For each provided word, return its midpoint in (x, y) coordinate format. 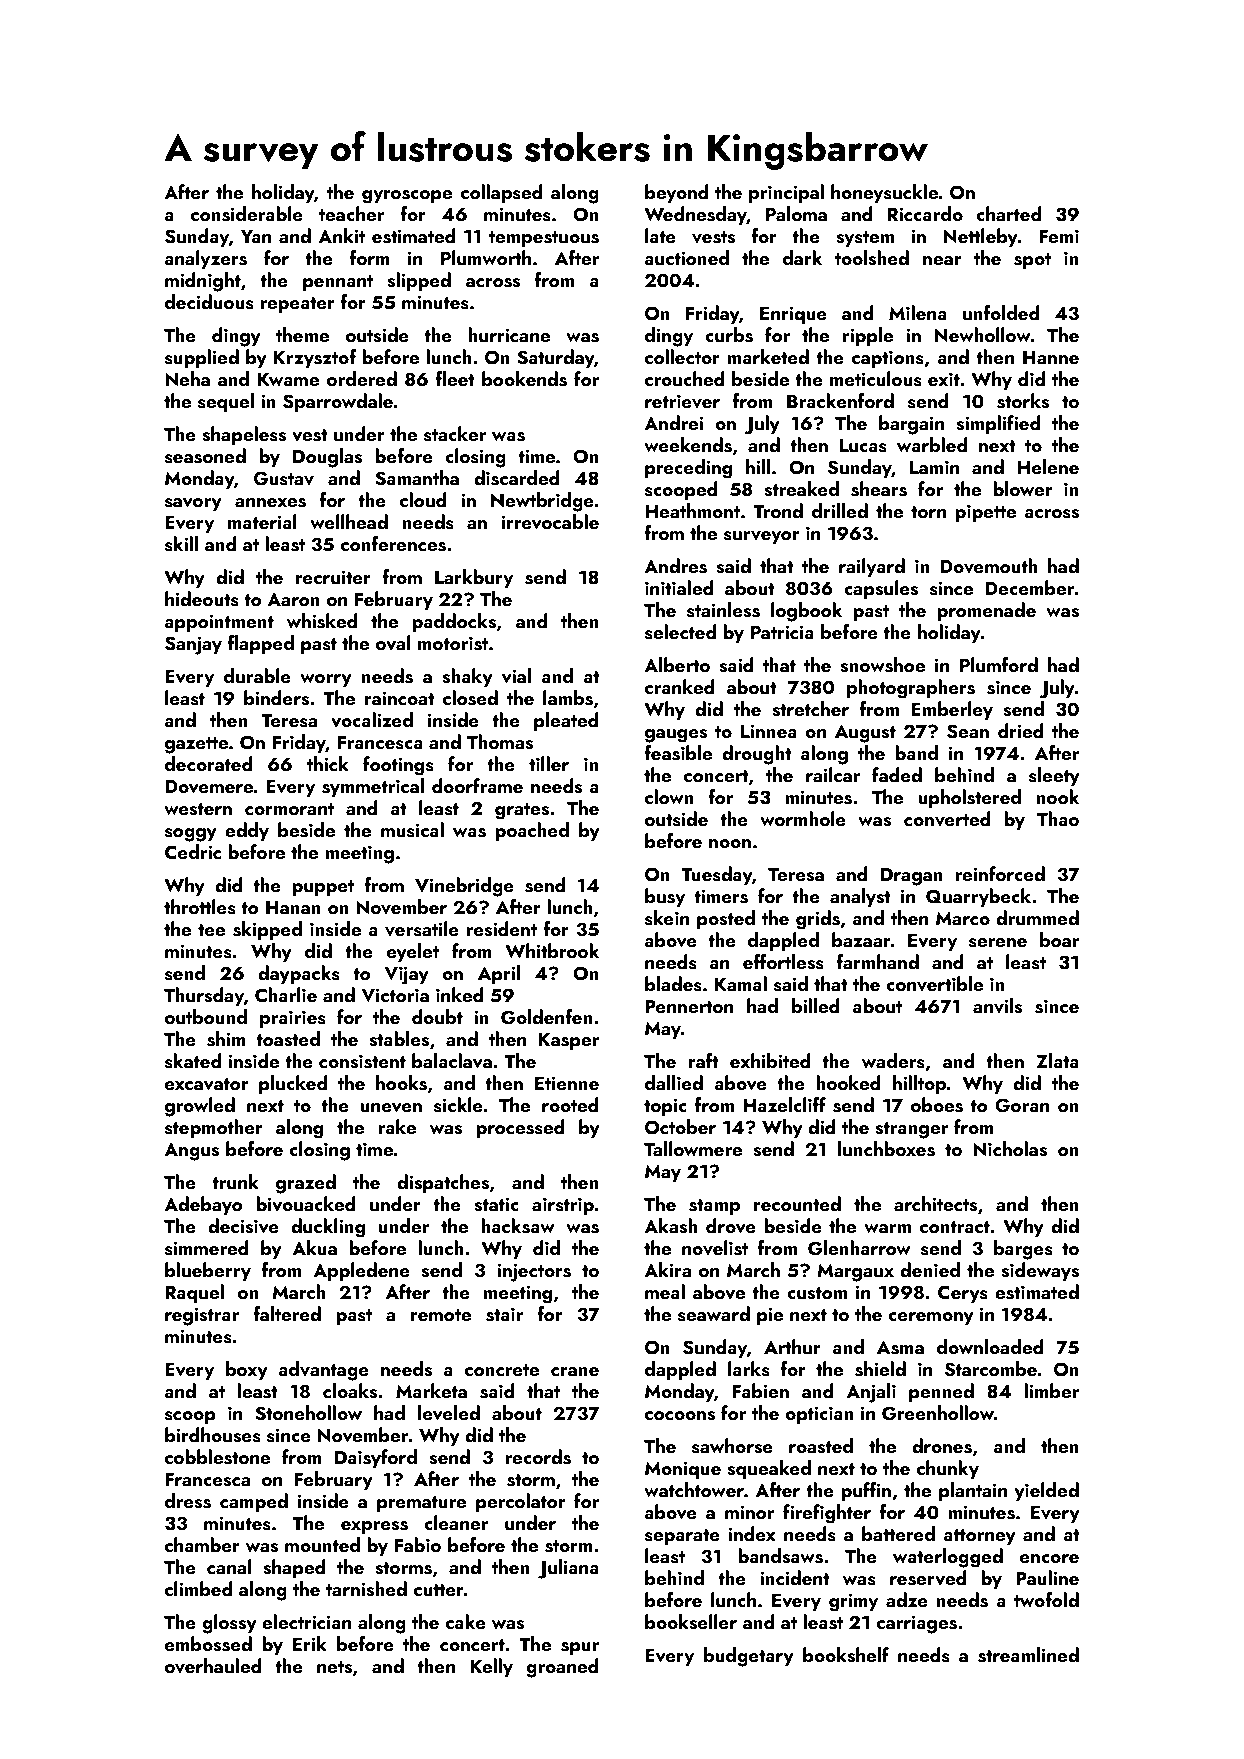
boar (1059, 939)
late (660, 235)
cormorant (289, 809)
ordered (362, 378)
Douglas (327, 458)
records (538, 1457)
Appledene (361, 1271)
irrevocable (550, 522)
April (499, 974)
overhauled (213, 1666)
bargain (911, 425)
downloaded (990, 1346)
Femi (1059, 236)
